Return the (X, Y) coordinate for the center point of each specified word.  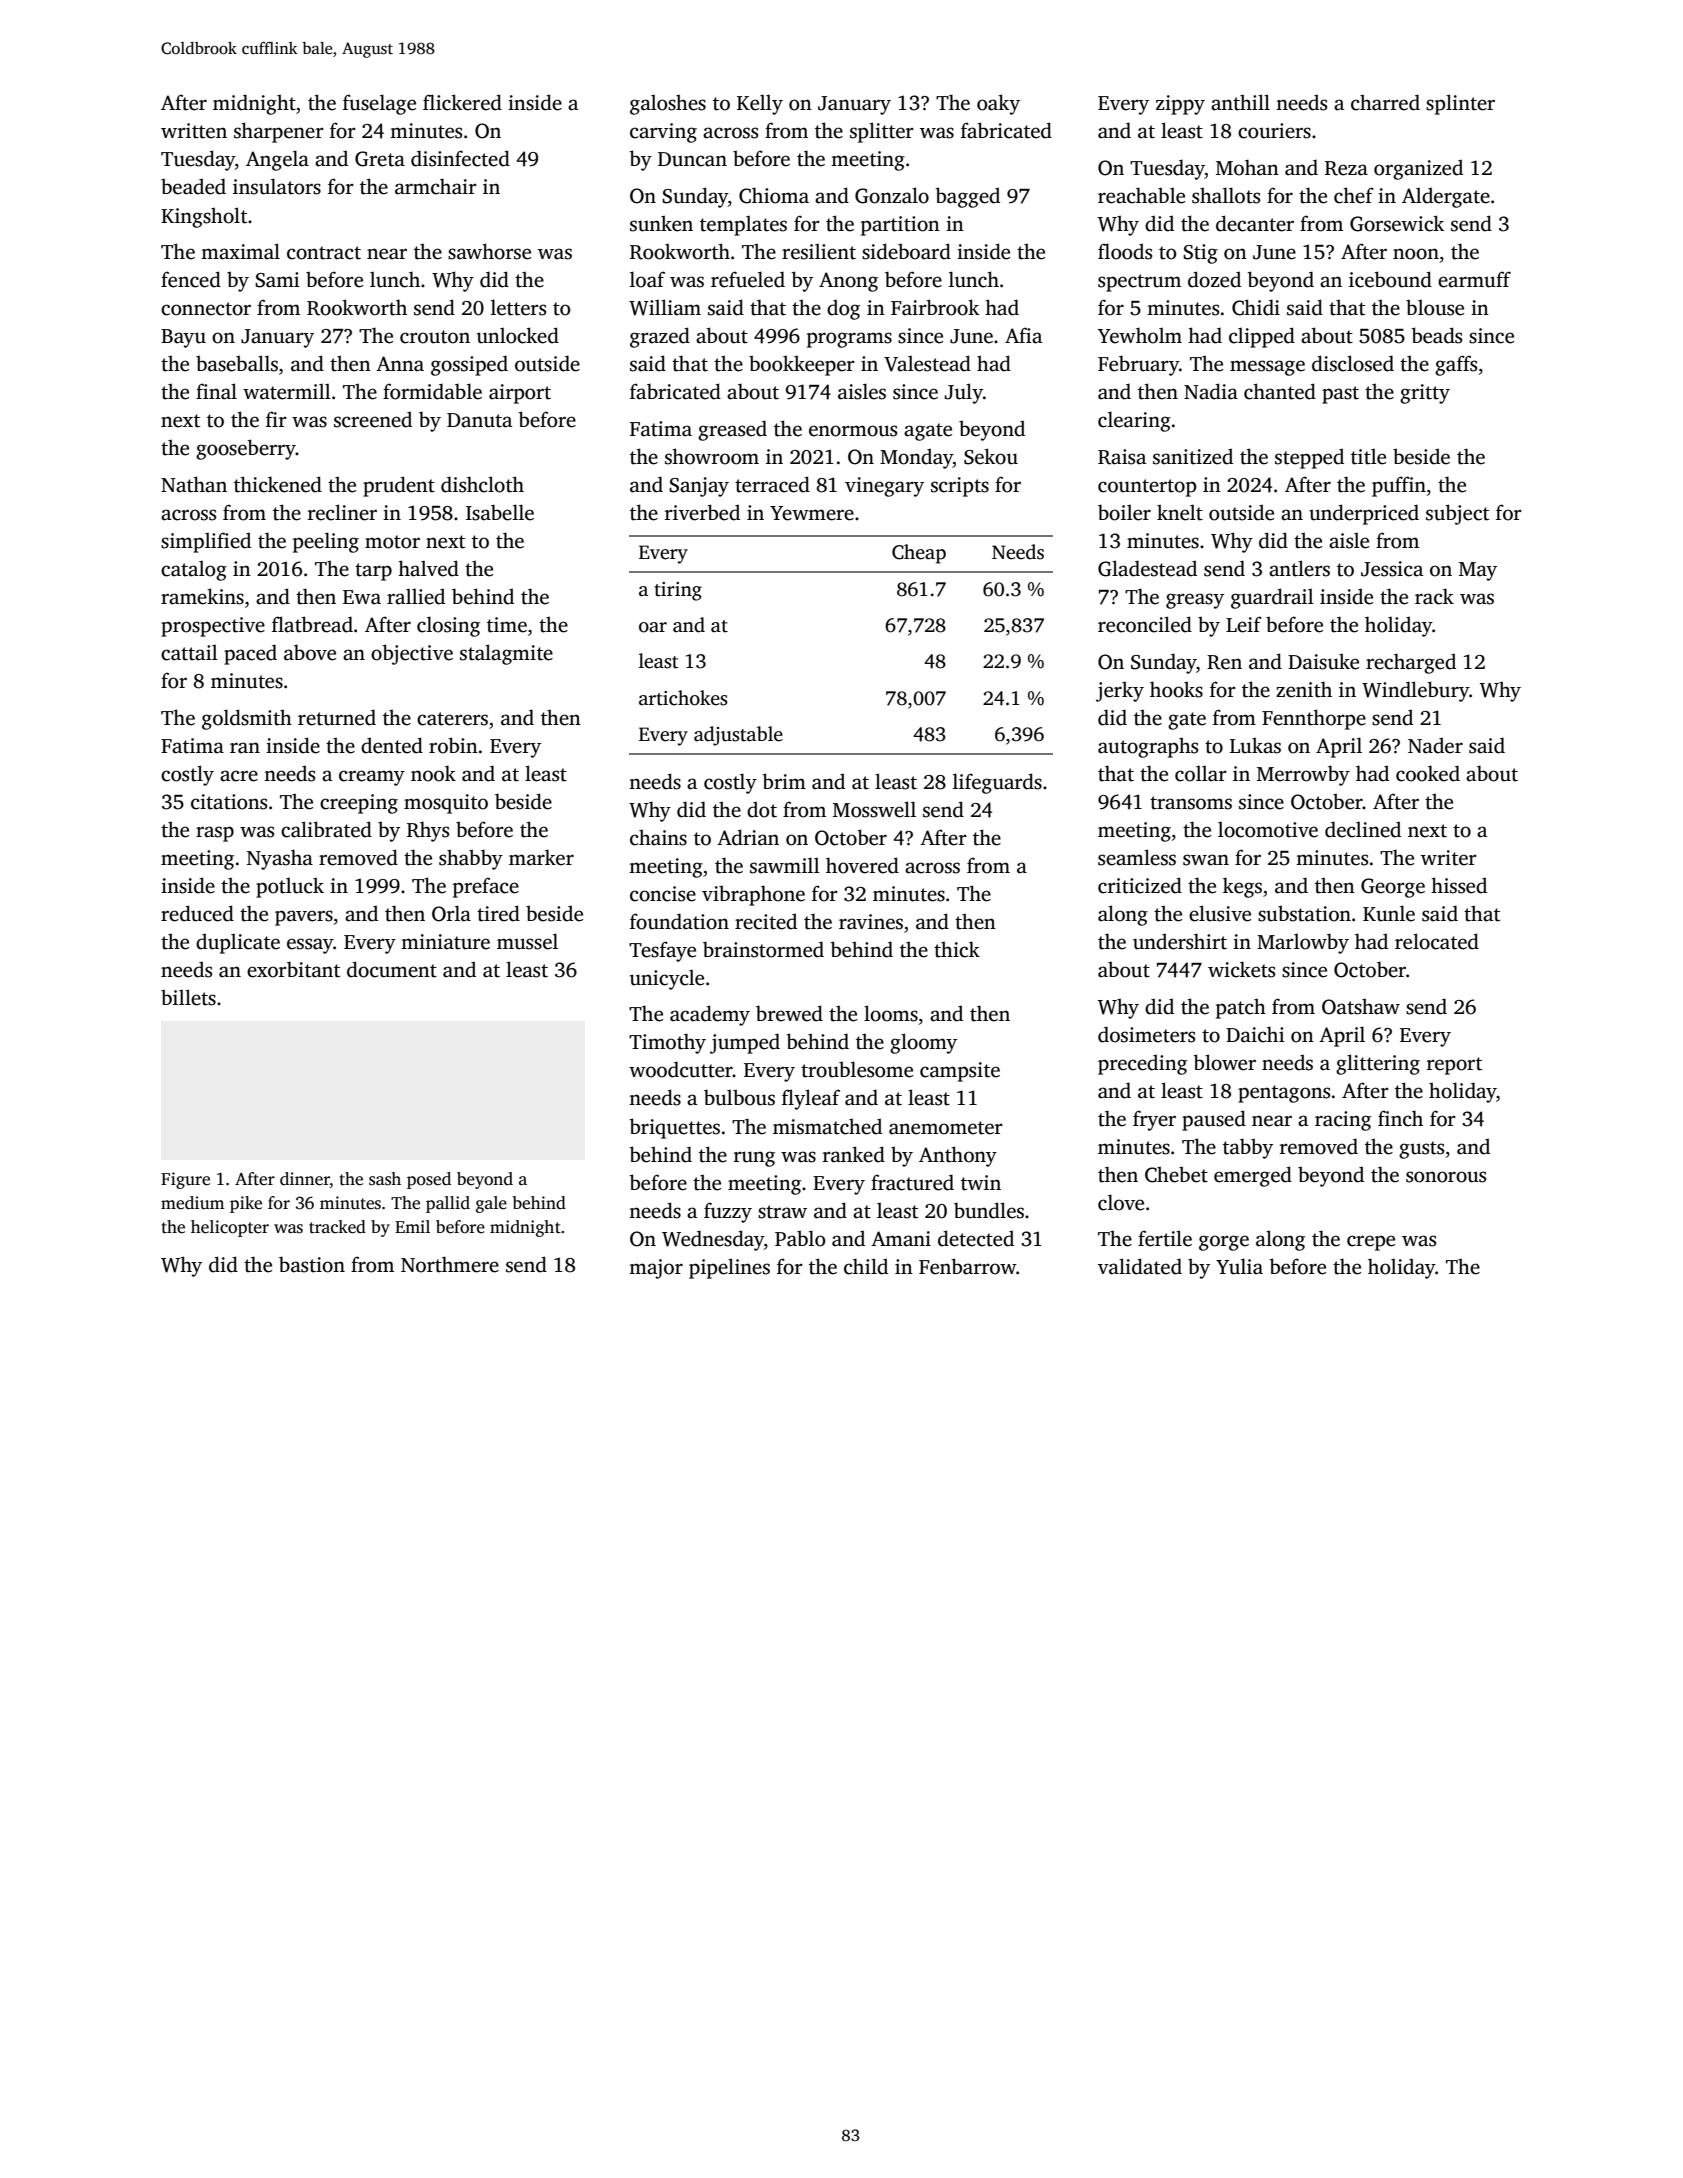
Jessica (1392, 569)
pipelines (729, 1268)
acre (239, 776)
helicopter (230, 1228)
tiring (678, 591)
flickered (462, 102)
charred (1385, 102)
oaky (998, 104)
